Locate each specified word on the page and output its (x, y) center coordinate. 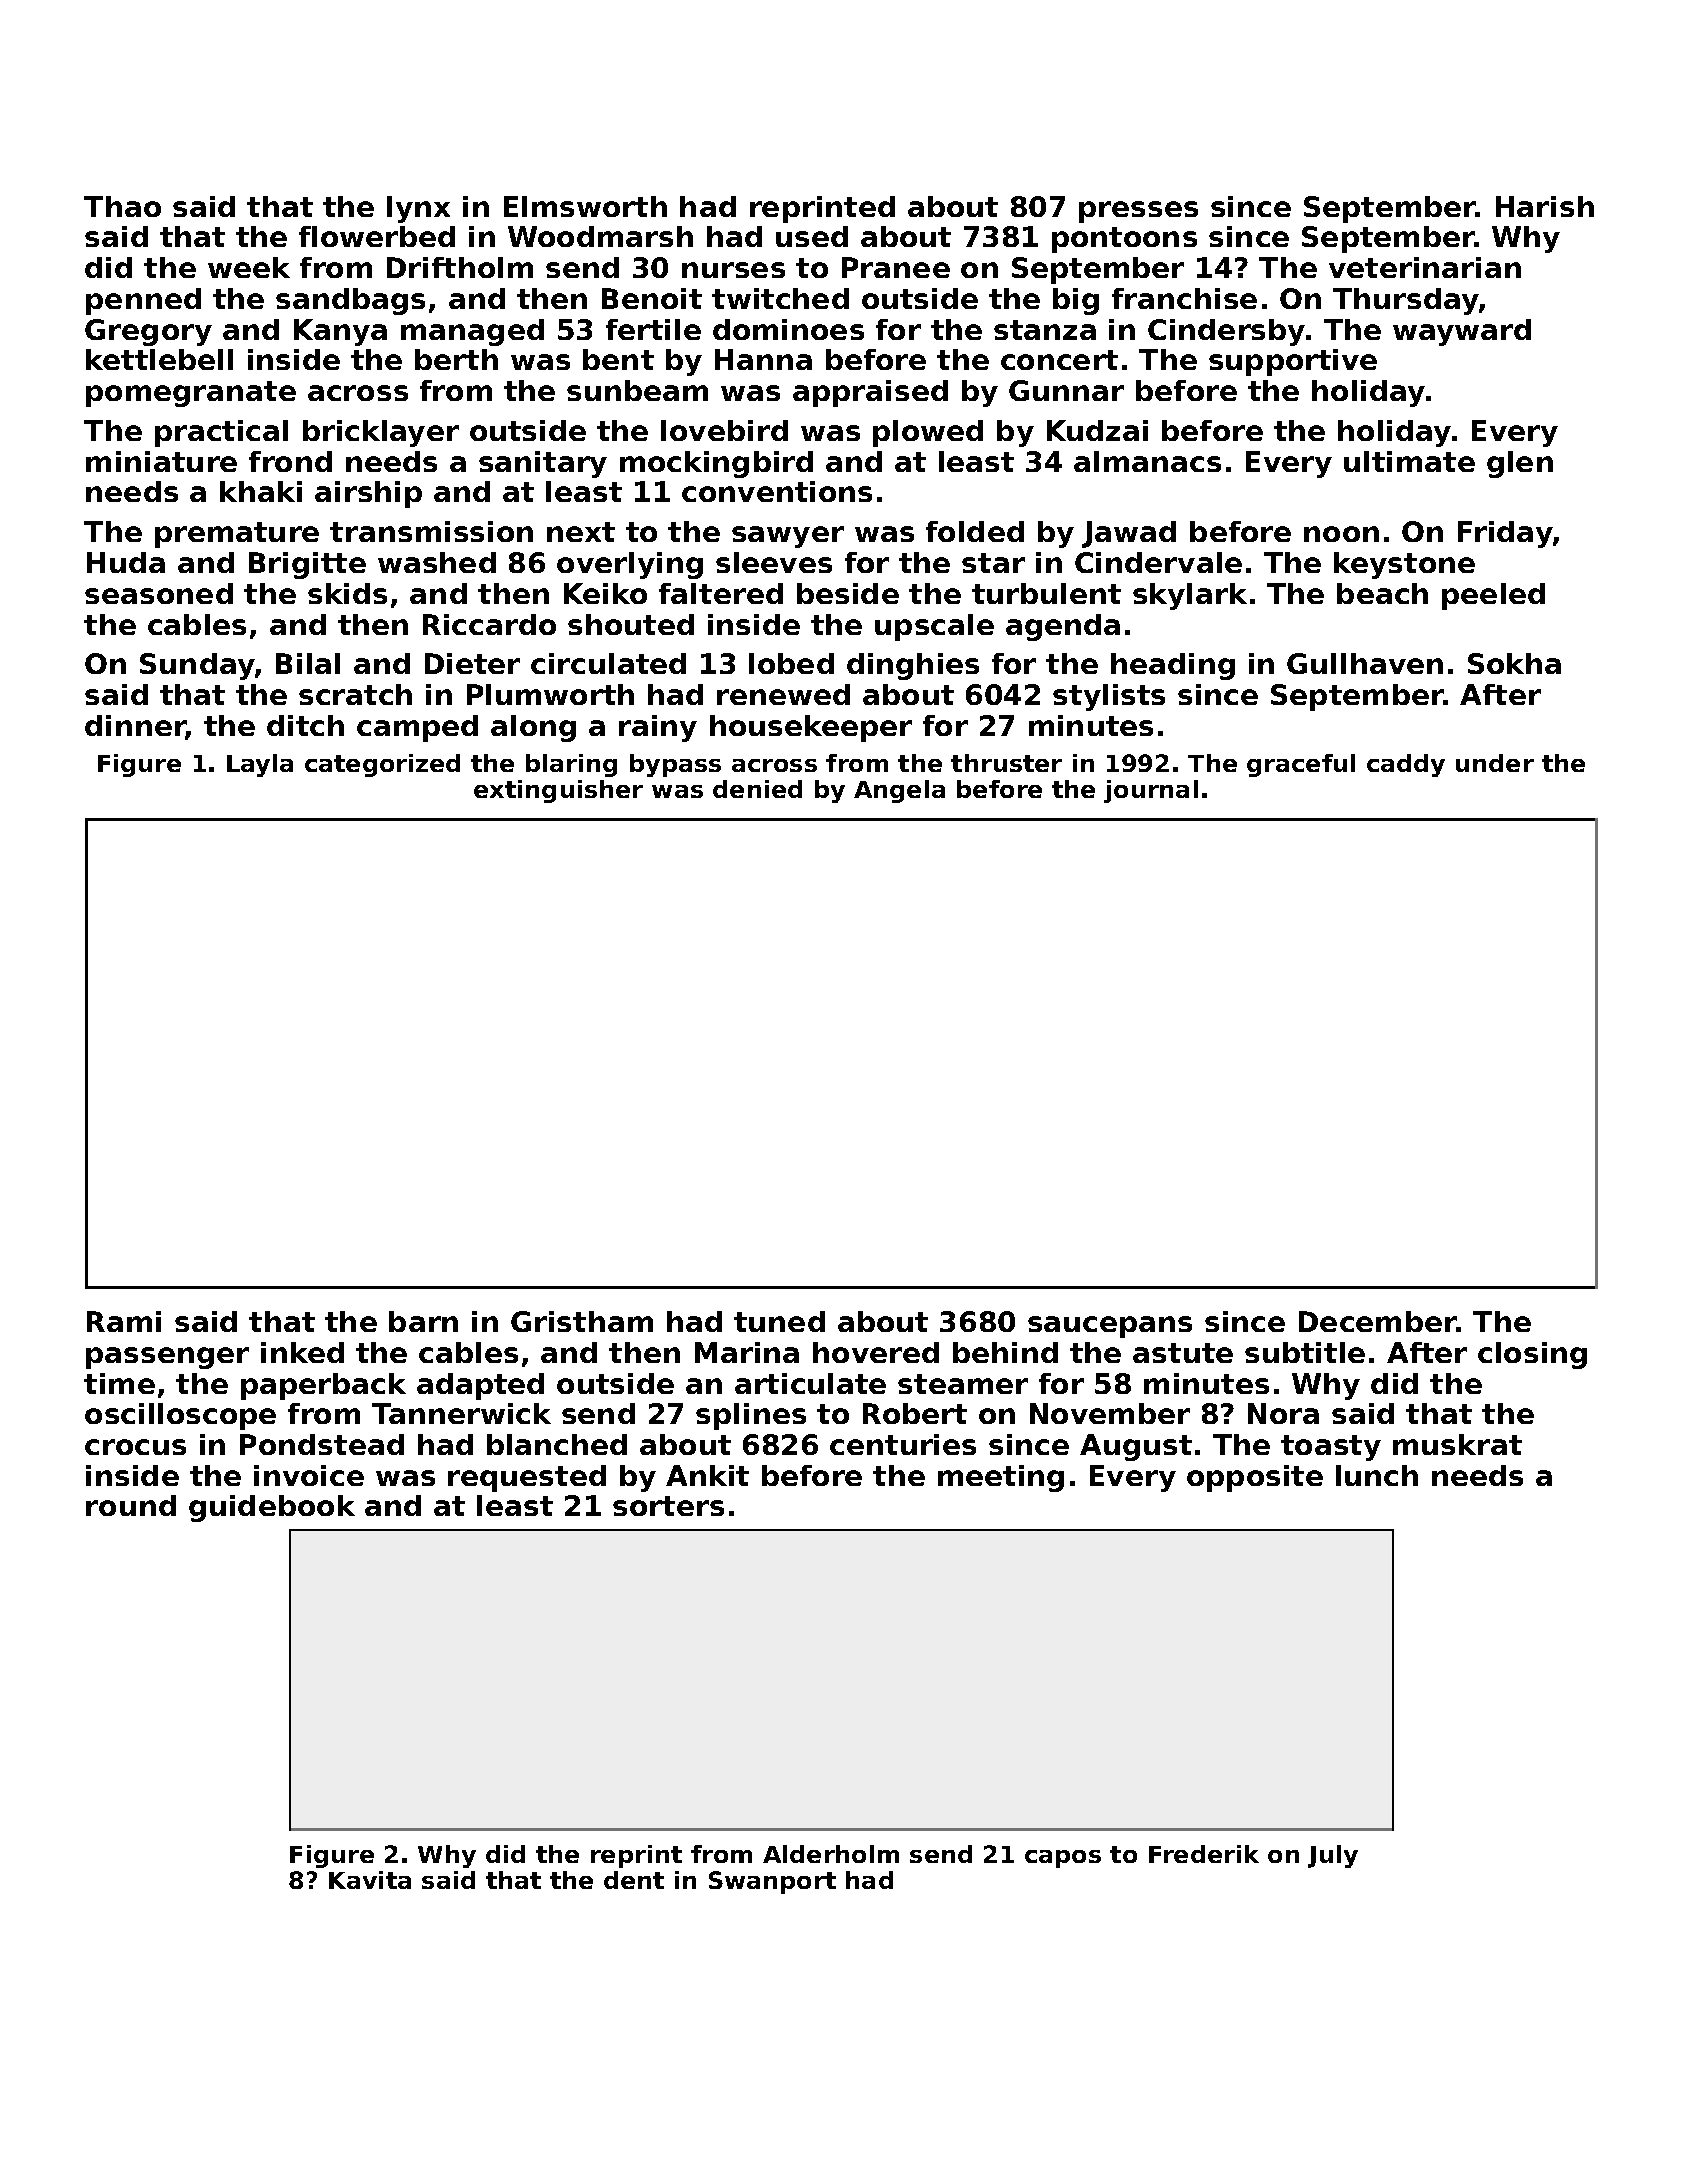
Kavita (370, 1880)
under (1495, 763)
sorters (668, 1506)
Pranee (896, 267)
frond (290, 461)
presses (1138, 212)
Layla (260, 765)
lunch (1377, 1475)
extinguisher (558, 791)
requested (527, 1478)
